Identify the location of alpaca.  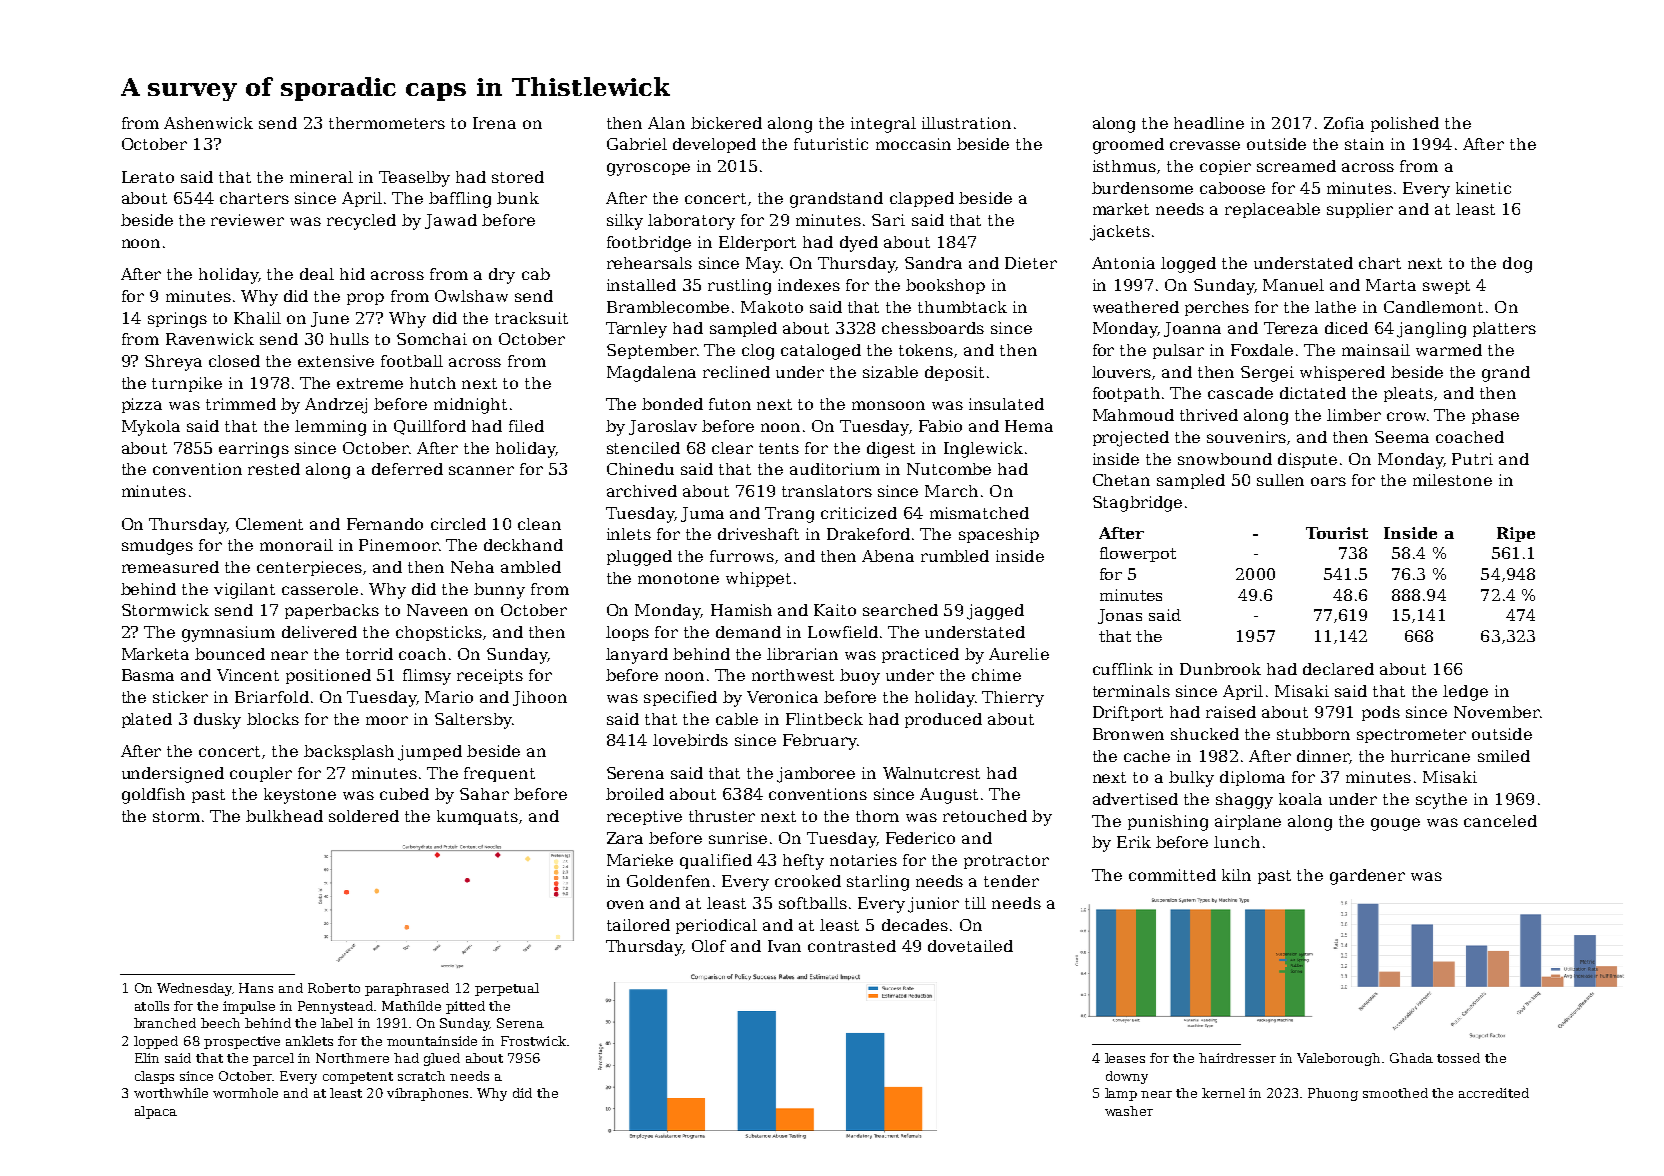
(156, 1112).
